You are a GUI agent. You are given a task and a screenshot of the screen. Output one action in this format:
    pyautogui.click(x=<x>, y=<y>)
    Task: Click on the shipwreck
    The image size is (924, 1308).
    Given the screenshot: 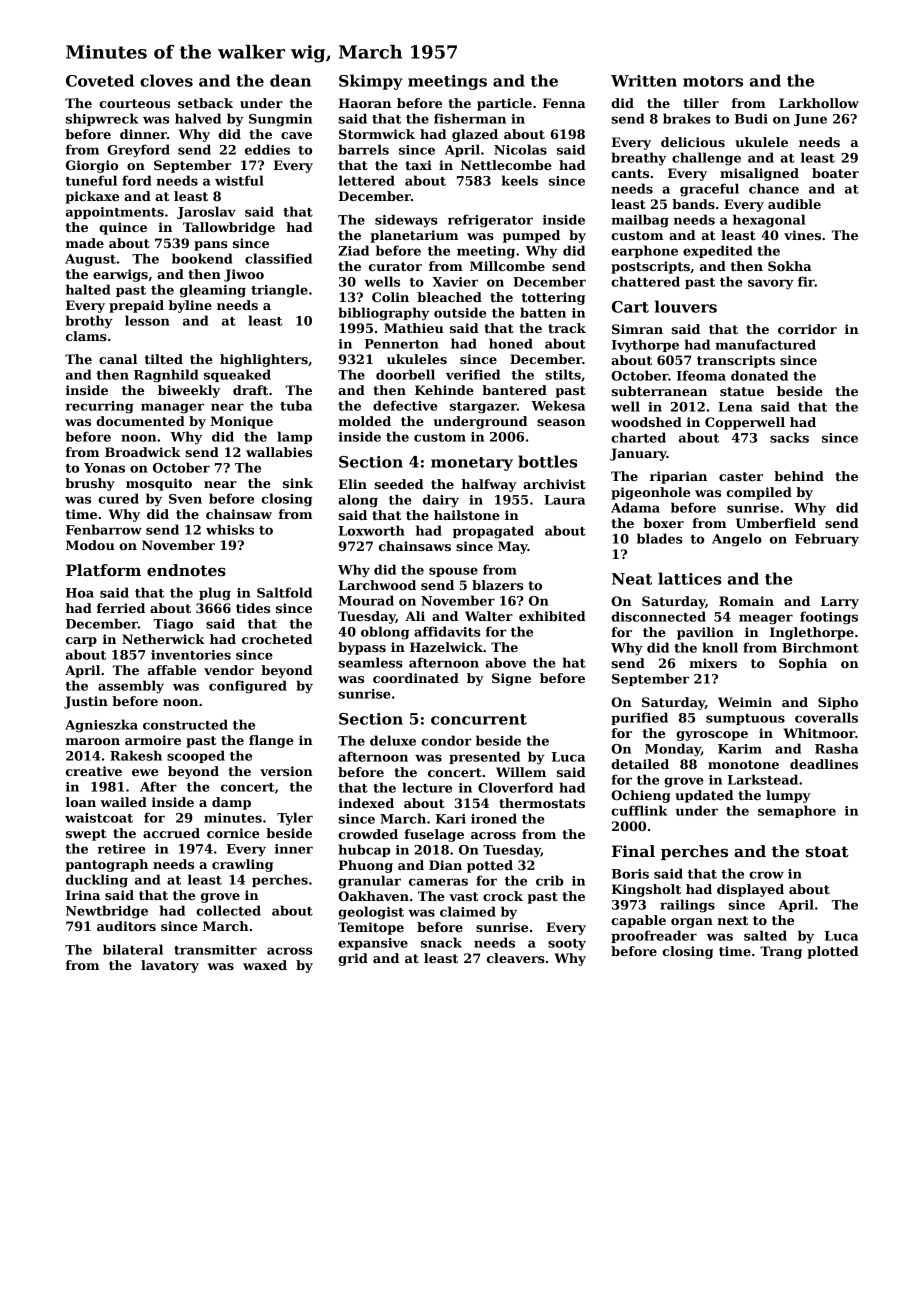 What is the action you would take?
    pyautogui.click(x=102, y=119)
